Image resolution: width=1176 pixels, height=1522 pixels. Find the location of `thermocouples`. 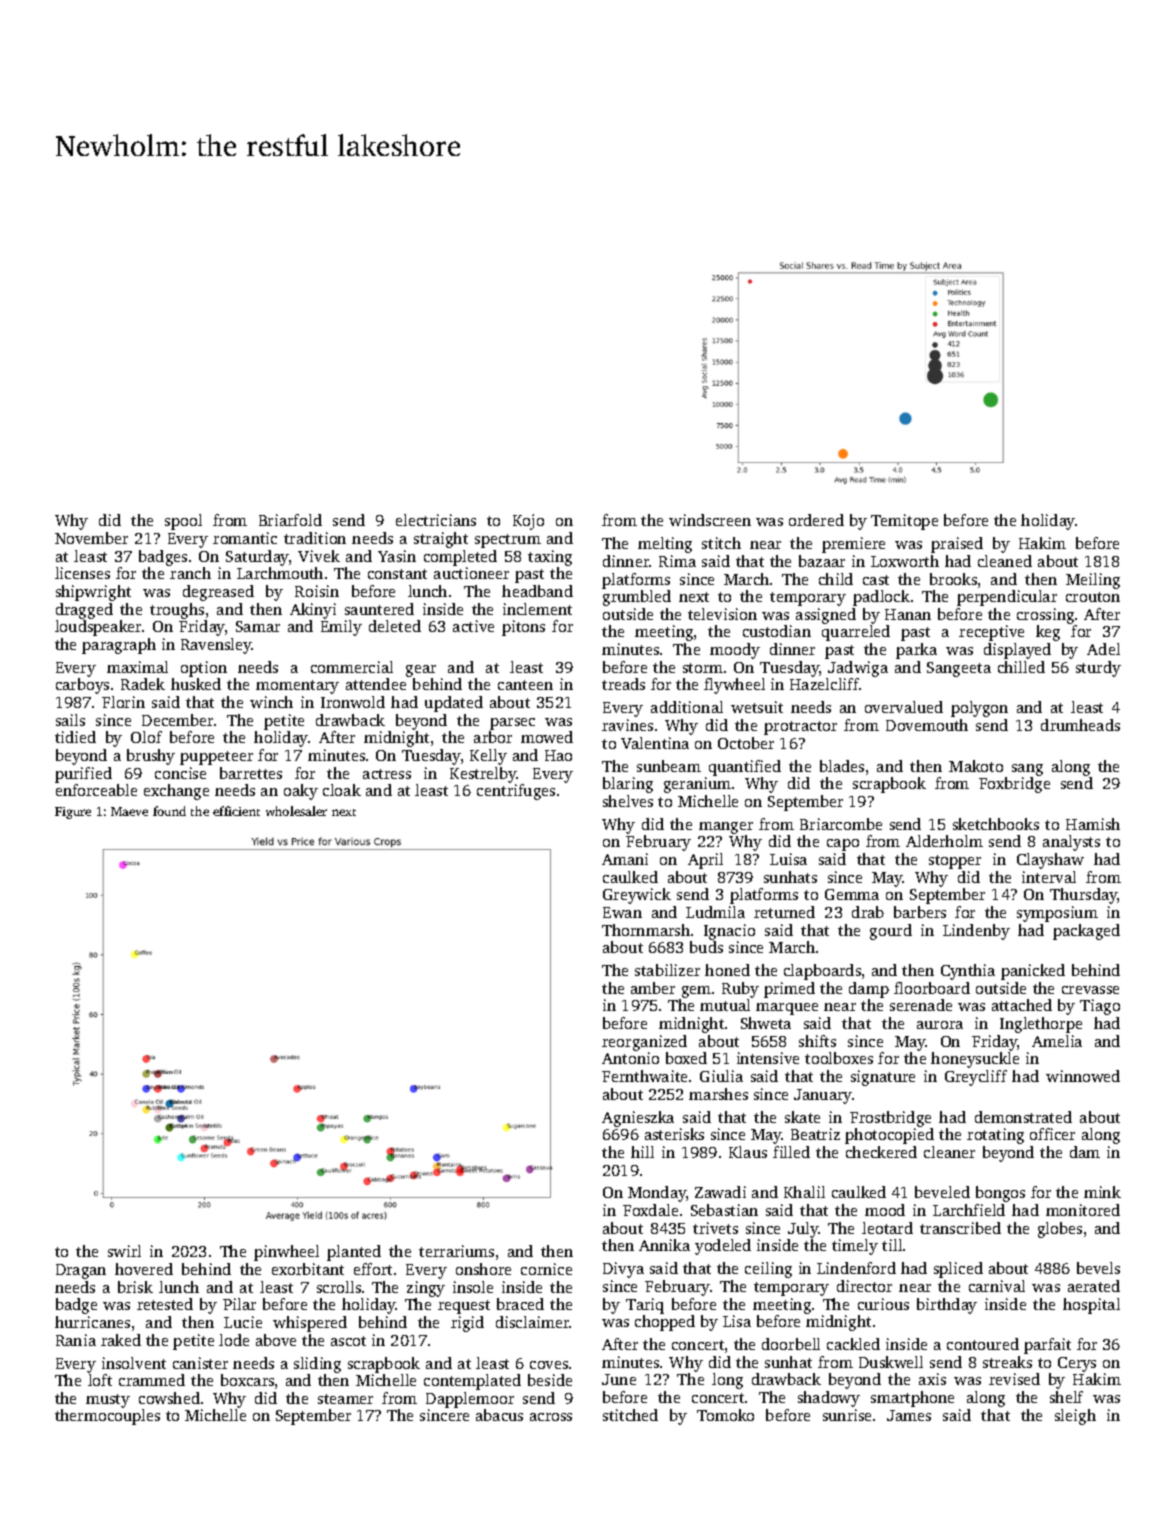

thermocouples is located at coordinates (107, 1417).
